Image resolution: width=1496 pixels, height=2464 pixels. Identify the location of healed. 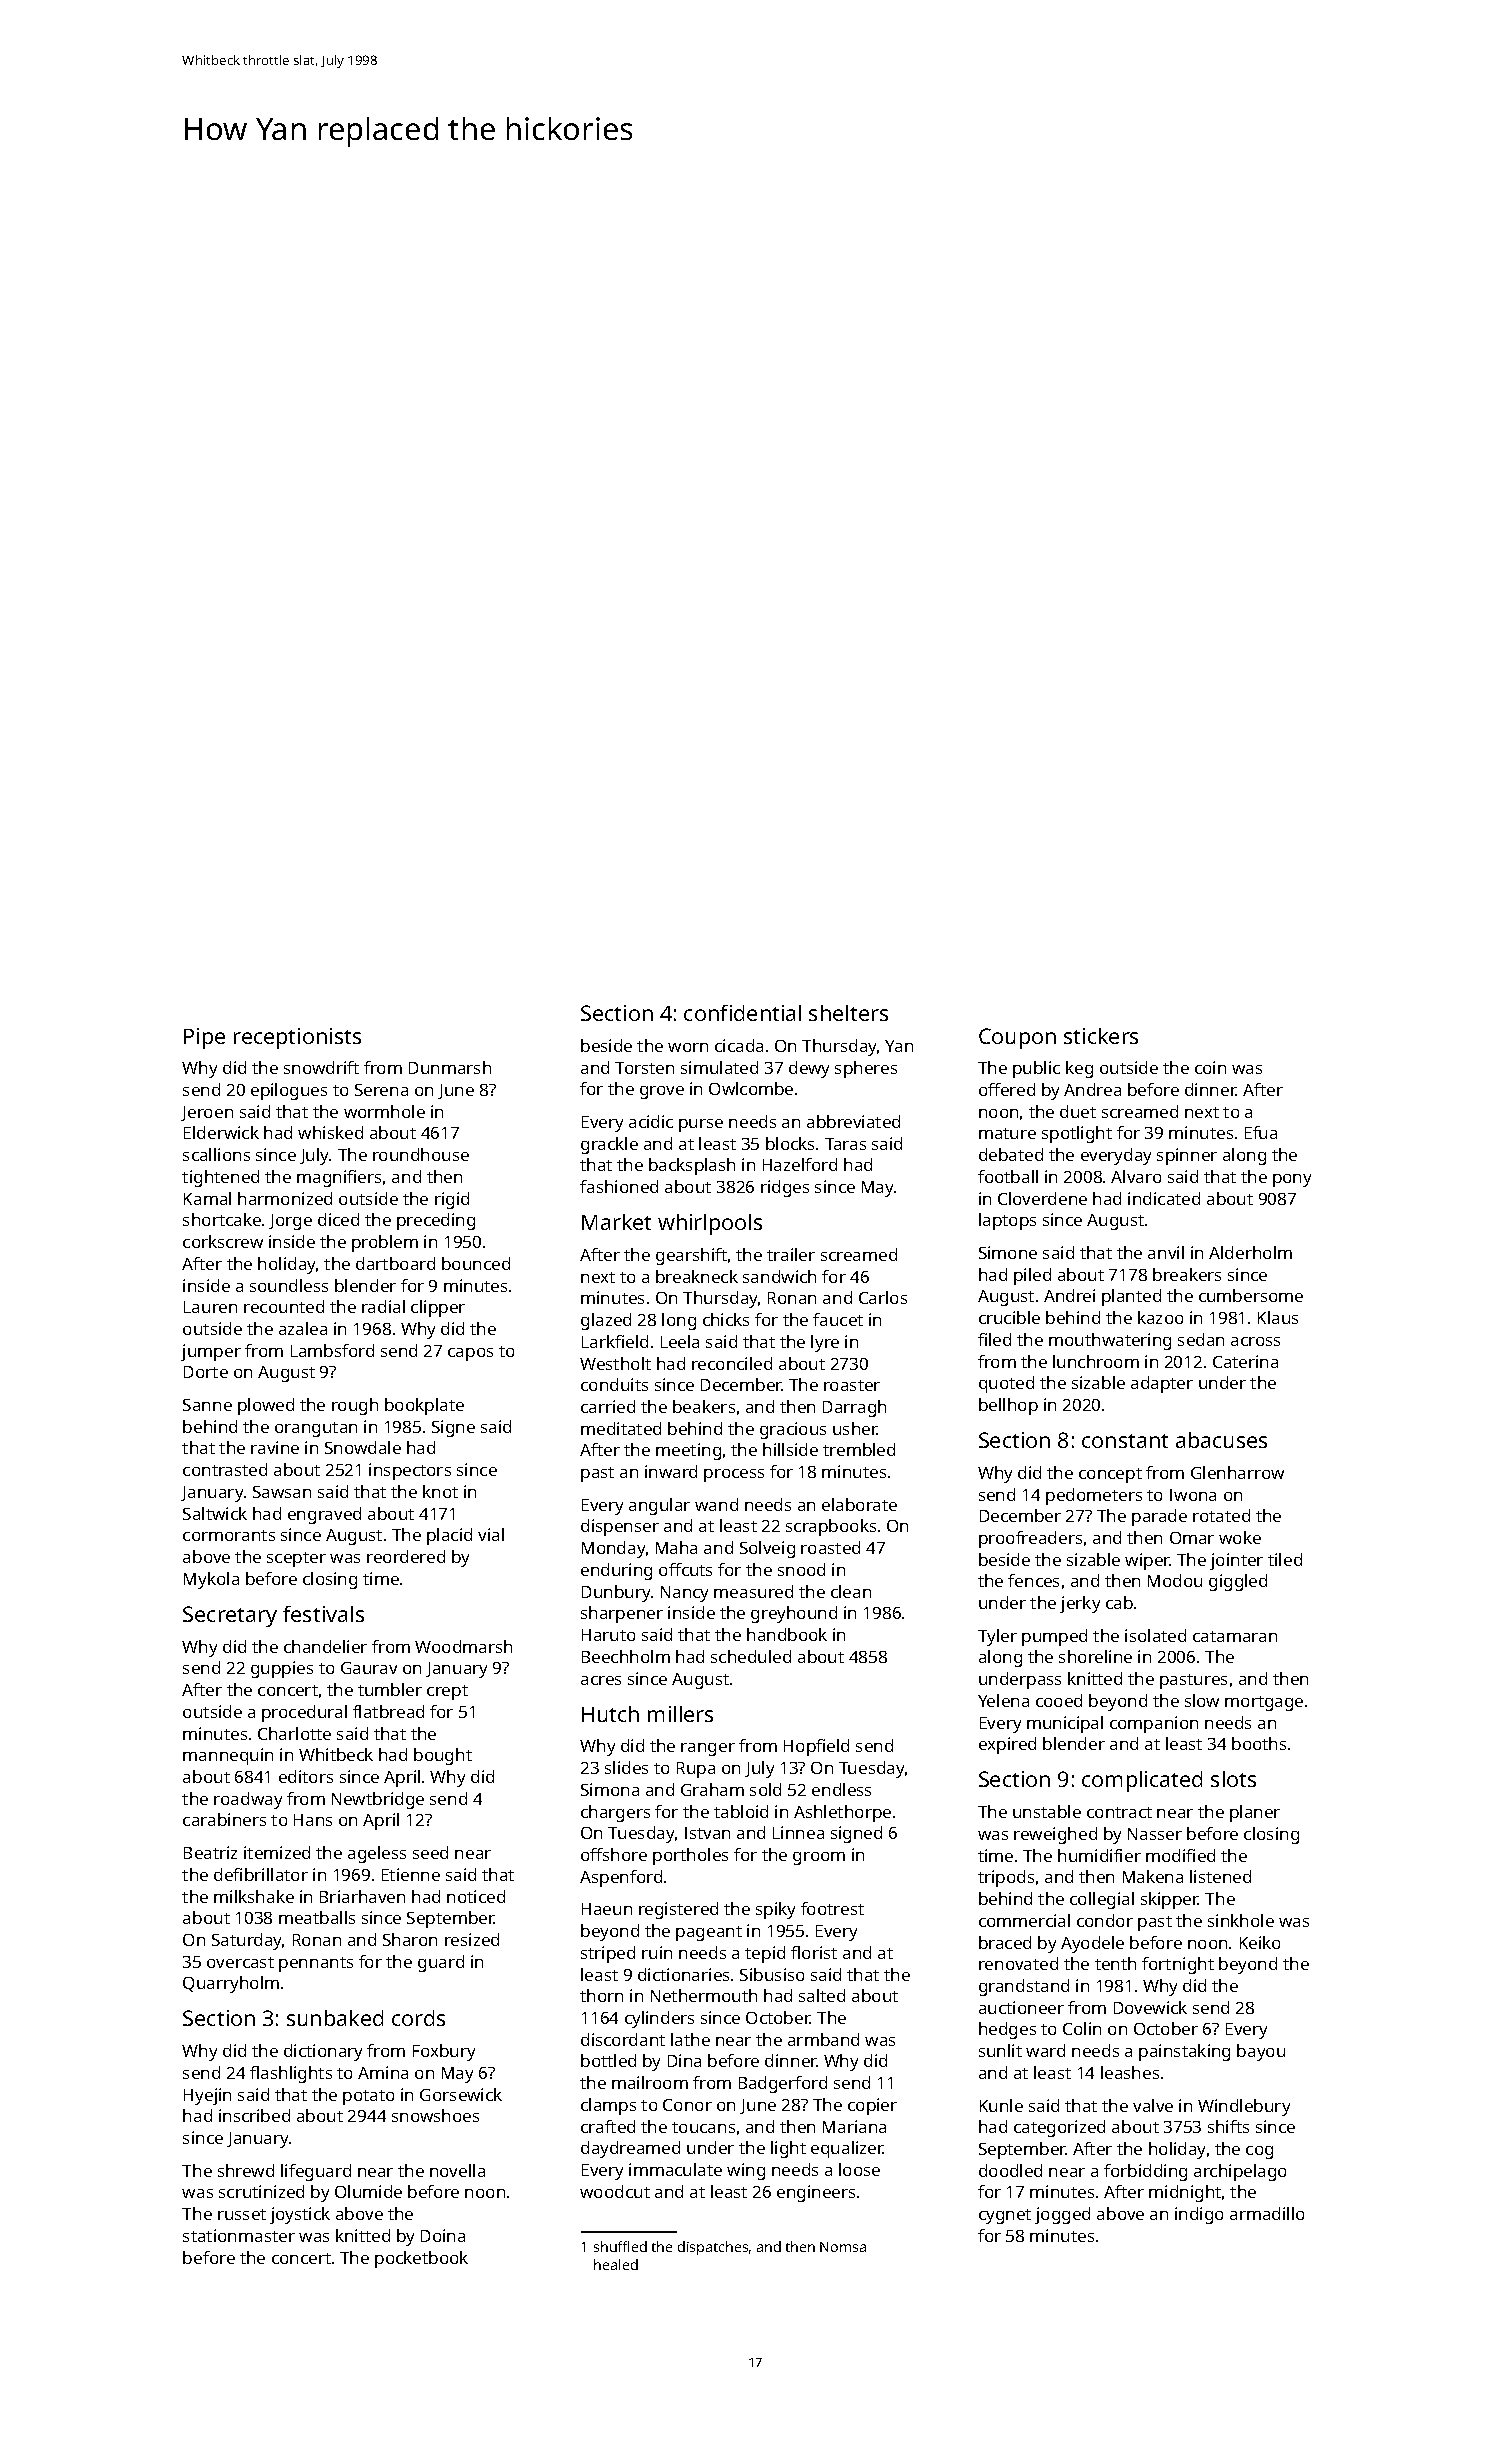
(616, 2264).
